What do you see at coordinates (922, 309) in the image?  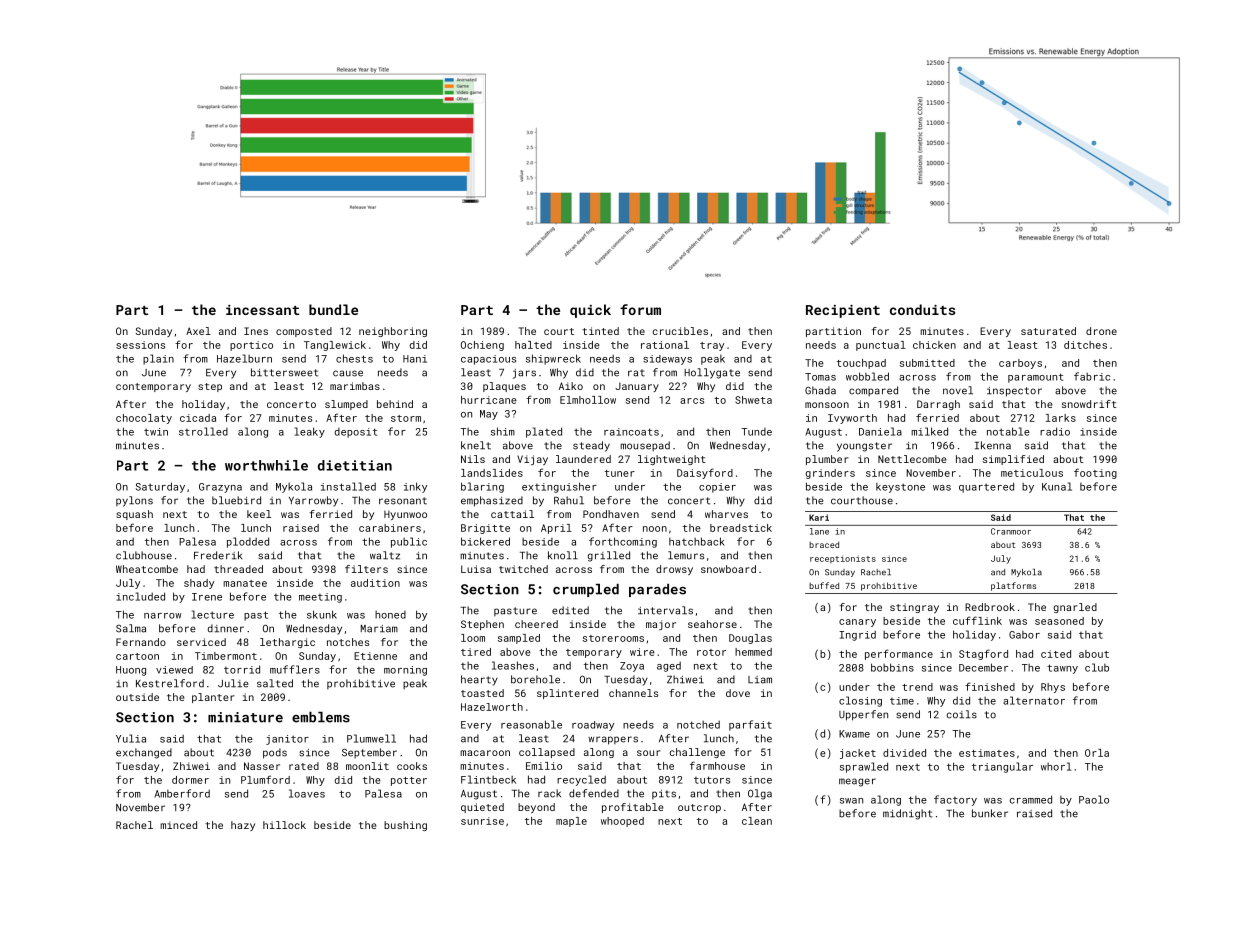 I see `conduits` at bounding box center [922, 309].
